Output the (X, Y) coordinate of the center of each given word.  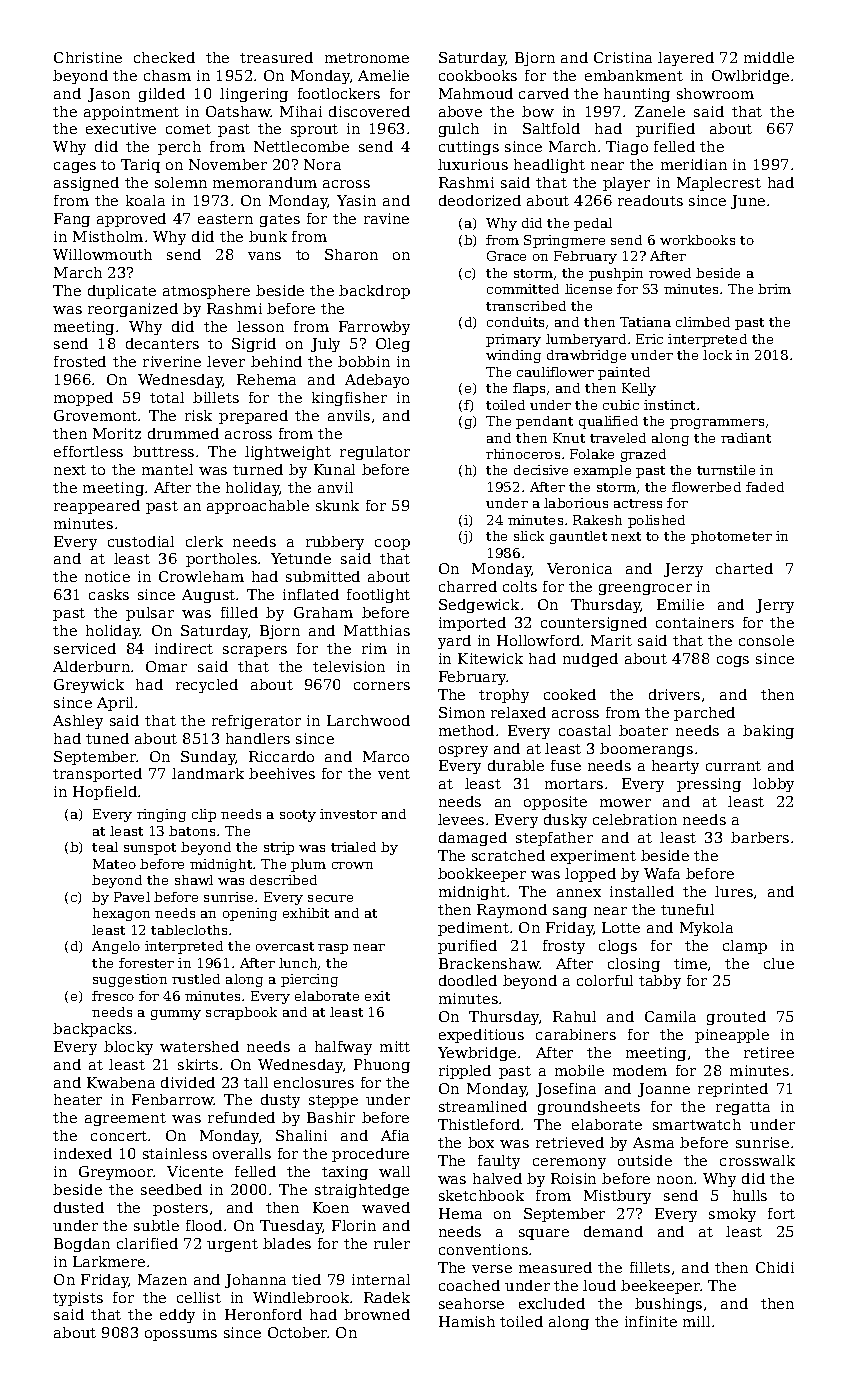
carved (544, 93)
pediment (473, 929)
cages (75, 167)
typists (78, 1299)
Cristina (623, 57)
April (115, 704)
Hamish (467, 1321)
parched (704, 714)
